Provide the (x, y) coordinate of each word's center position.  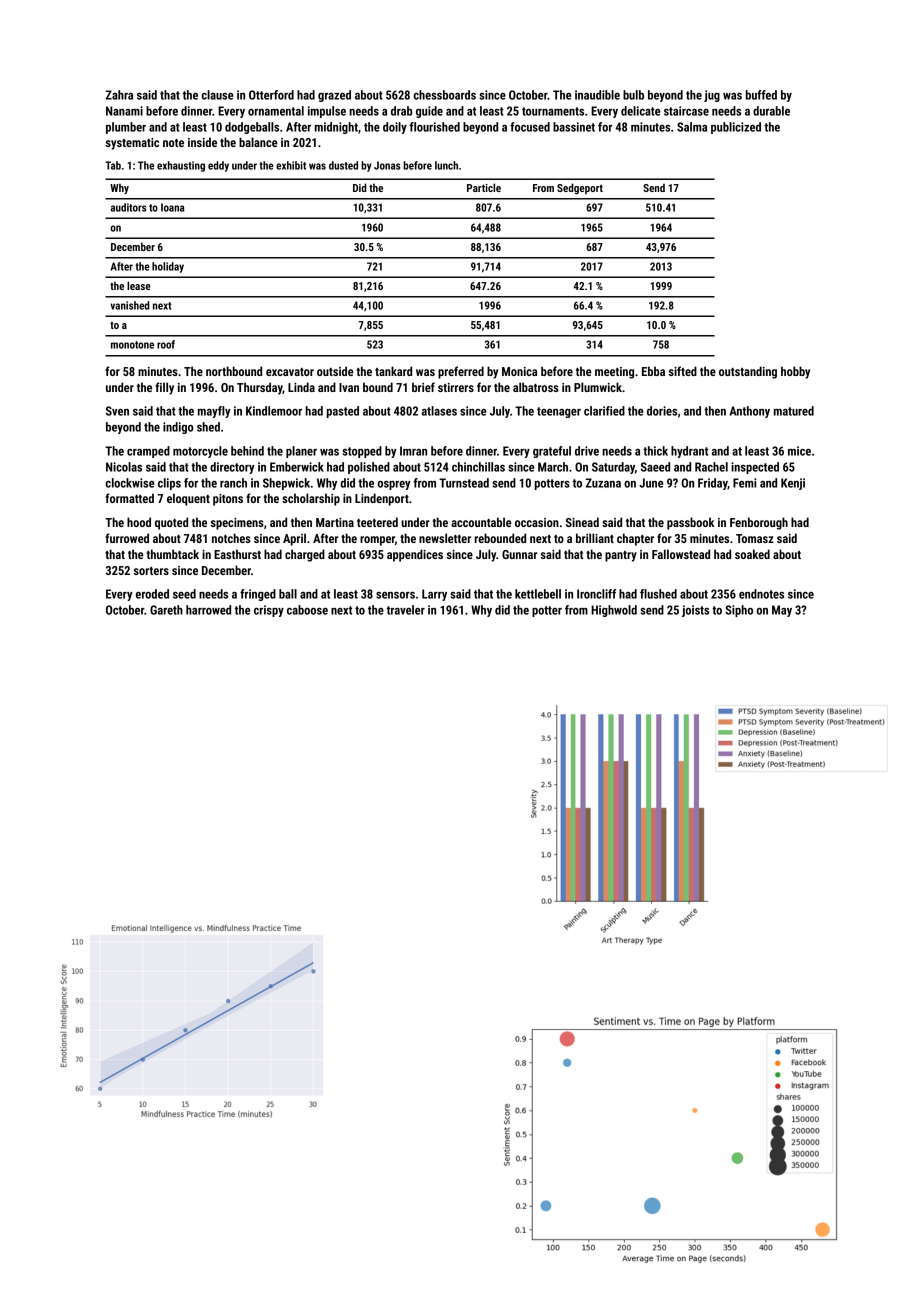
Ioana (172, 207)
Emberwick (297, 467)
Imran (413, 451)
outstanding (748, 372)
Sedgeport (580, 188)
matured (794, 411)
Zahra (119, 95)
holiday (168, 267)
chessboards (445, 95)
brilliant (595, 538)
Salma (692, 127)
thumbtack (172, 554)
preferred (461, 372)
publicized (736, 128)
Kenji (793, 484)
